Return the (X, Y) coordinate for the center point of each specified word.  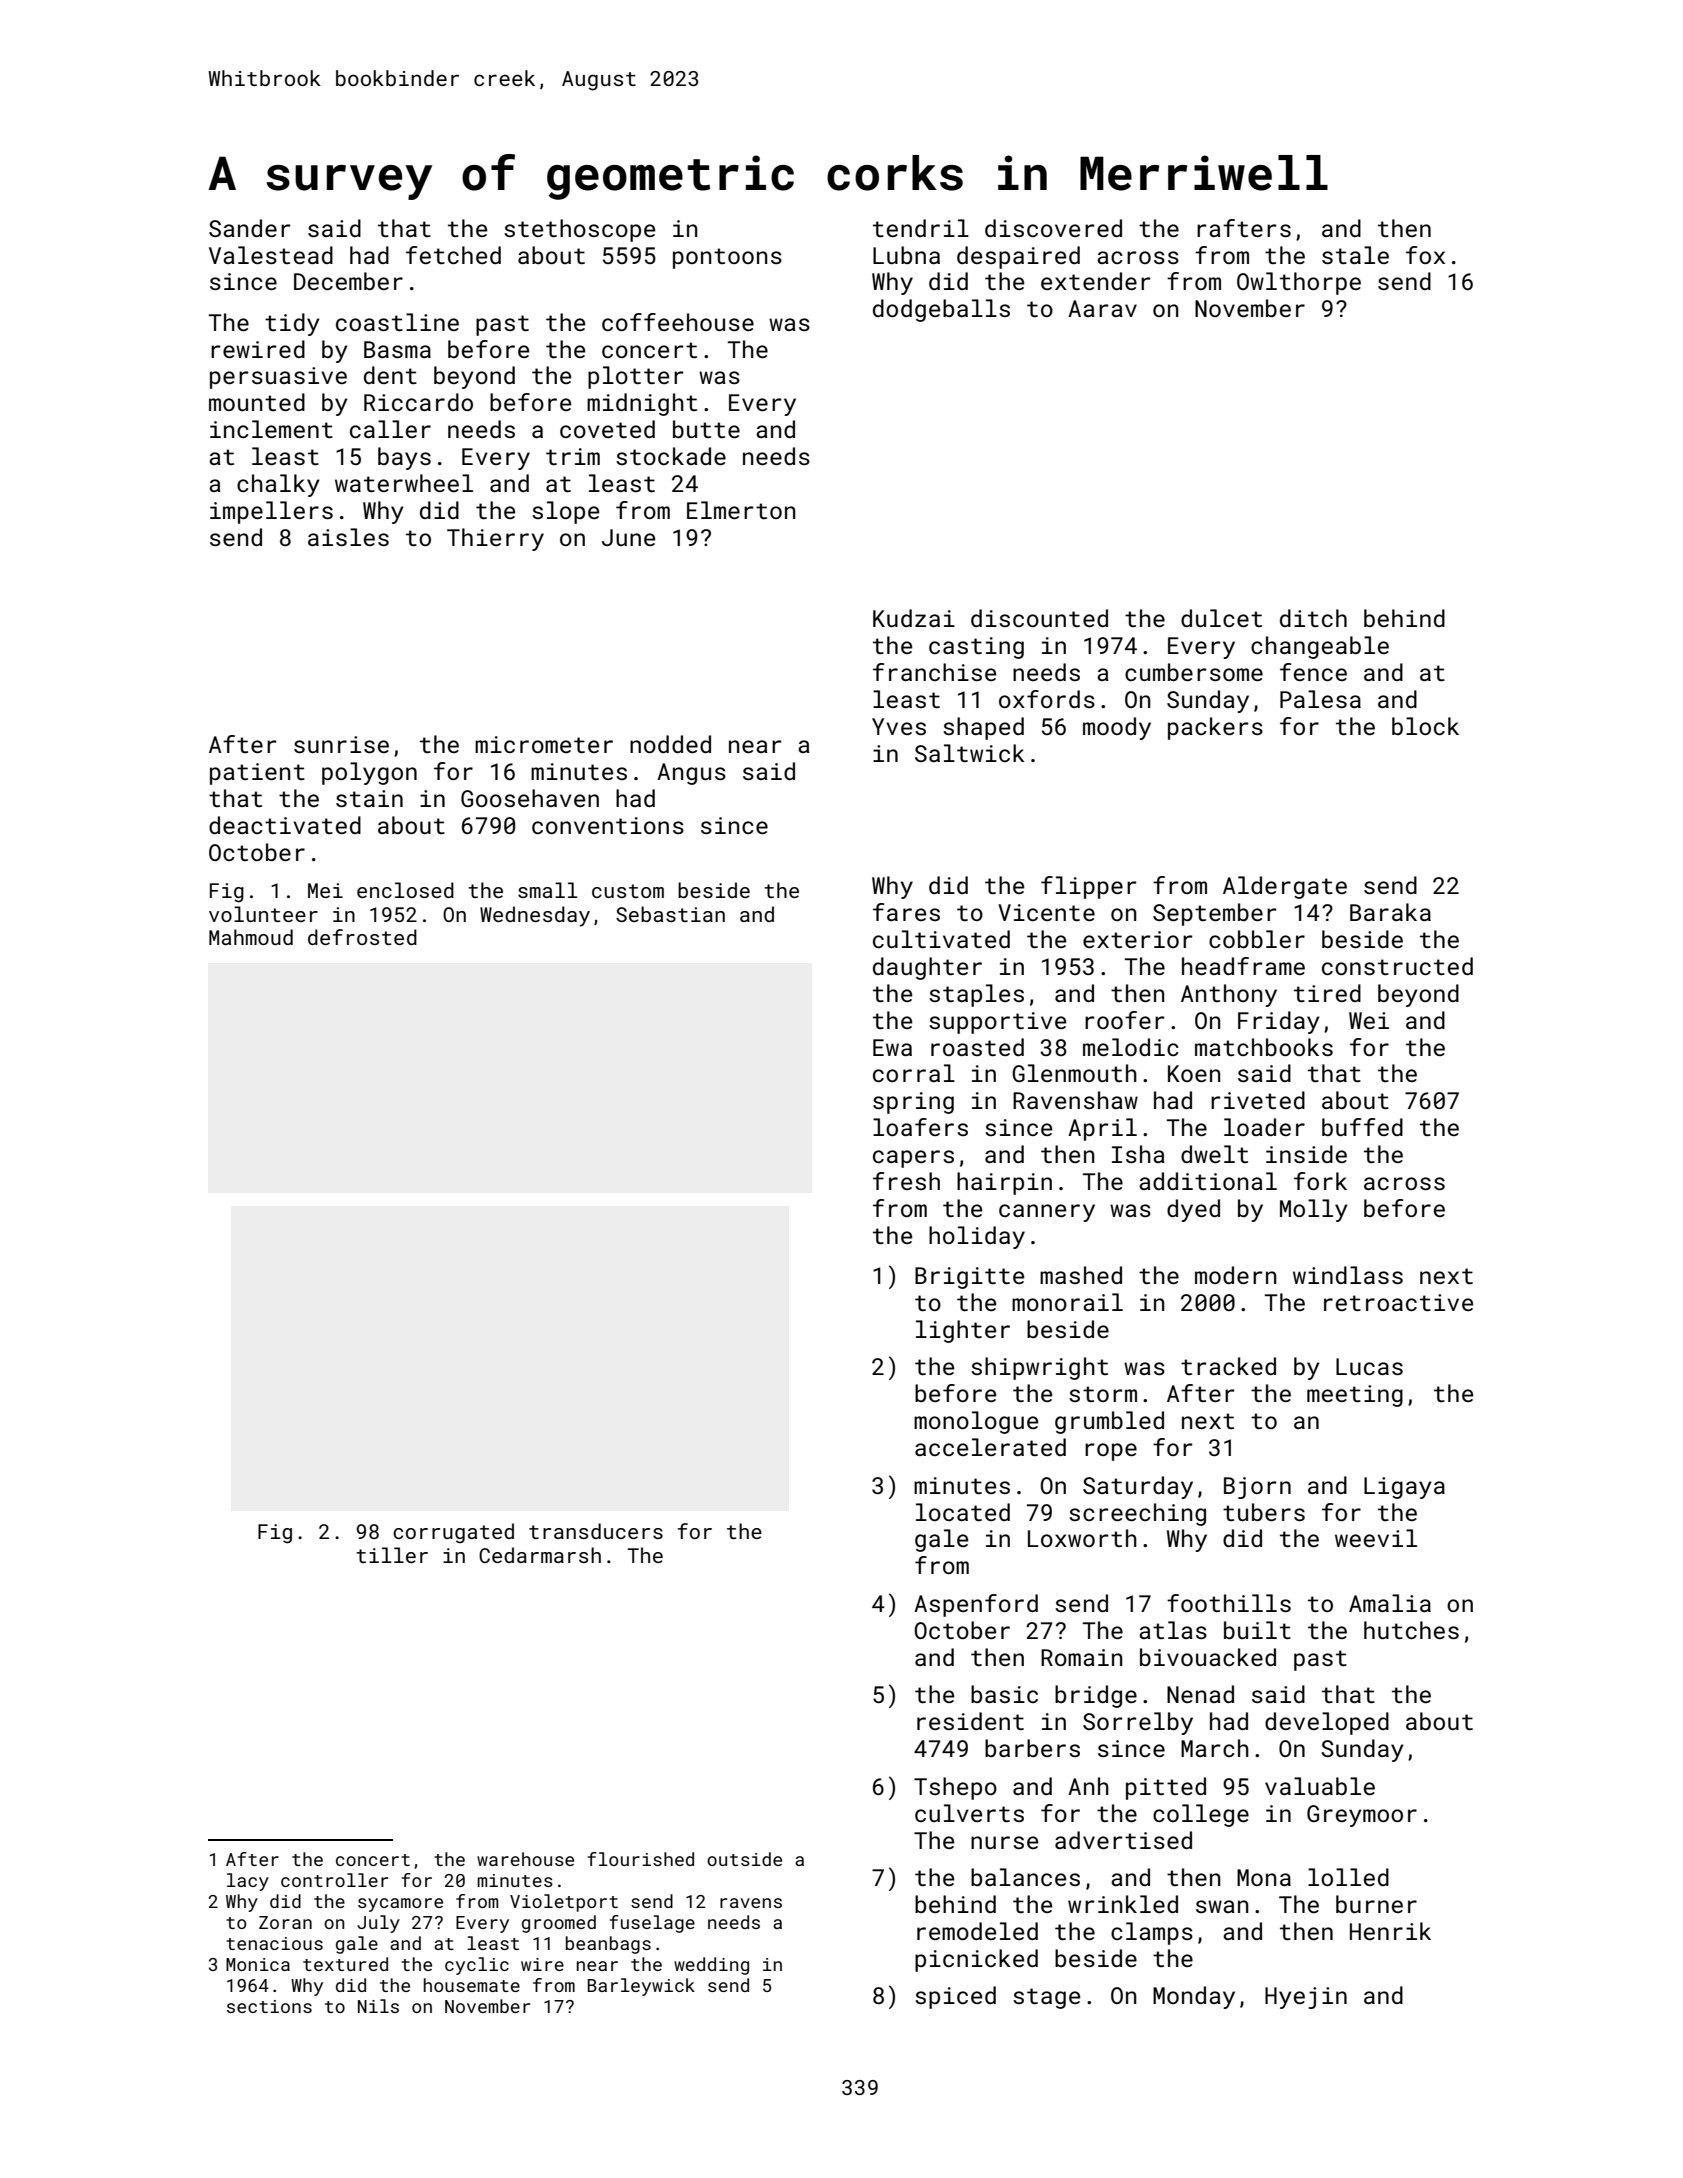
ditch (1313, 618)
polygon (369, 773)
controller (334, 1880)
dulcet (1221, 618)
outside (744, 1859)
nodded (670, 744)
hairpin (1004, 1183)
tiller (392, 1555)
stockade (671, 456)
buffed (1362, 1127)
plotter (635, 377)
